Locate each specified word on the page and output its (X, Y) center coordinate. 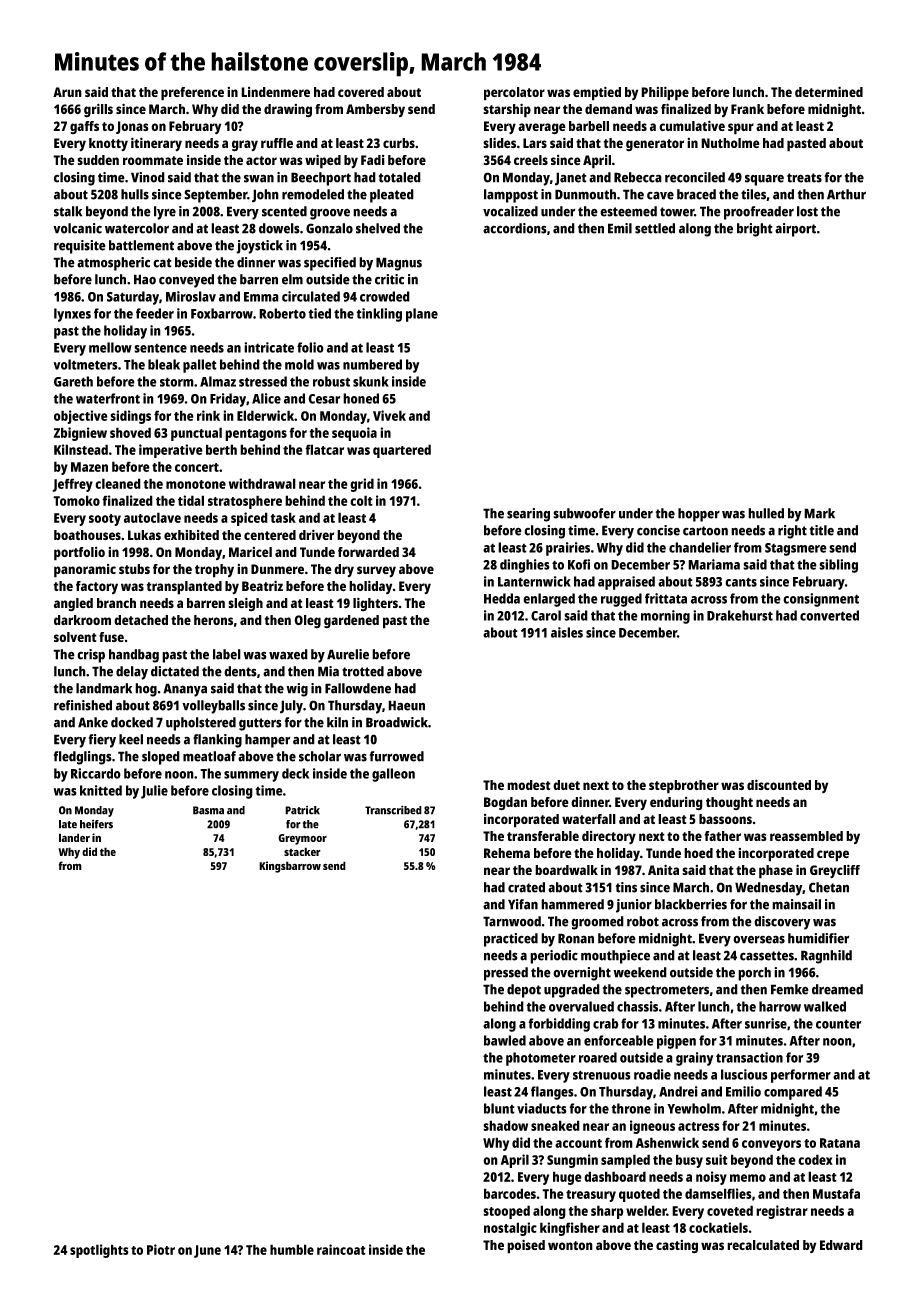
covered (361, 92)
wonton (570, 1245)
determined (829, 91)
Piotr (161, 1249)
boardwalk (566, 870)
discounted (779, 784)
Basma (208, 810)
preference (192, 94)
